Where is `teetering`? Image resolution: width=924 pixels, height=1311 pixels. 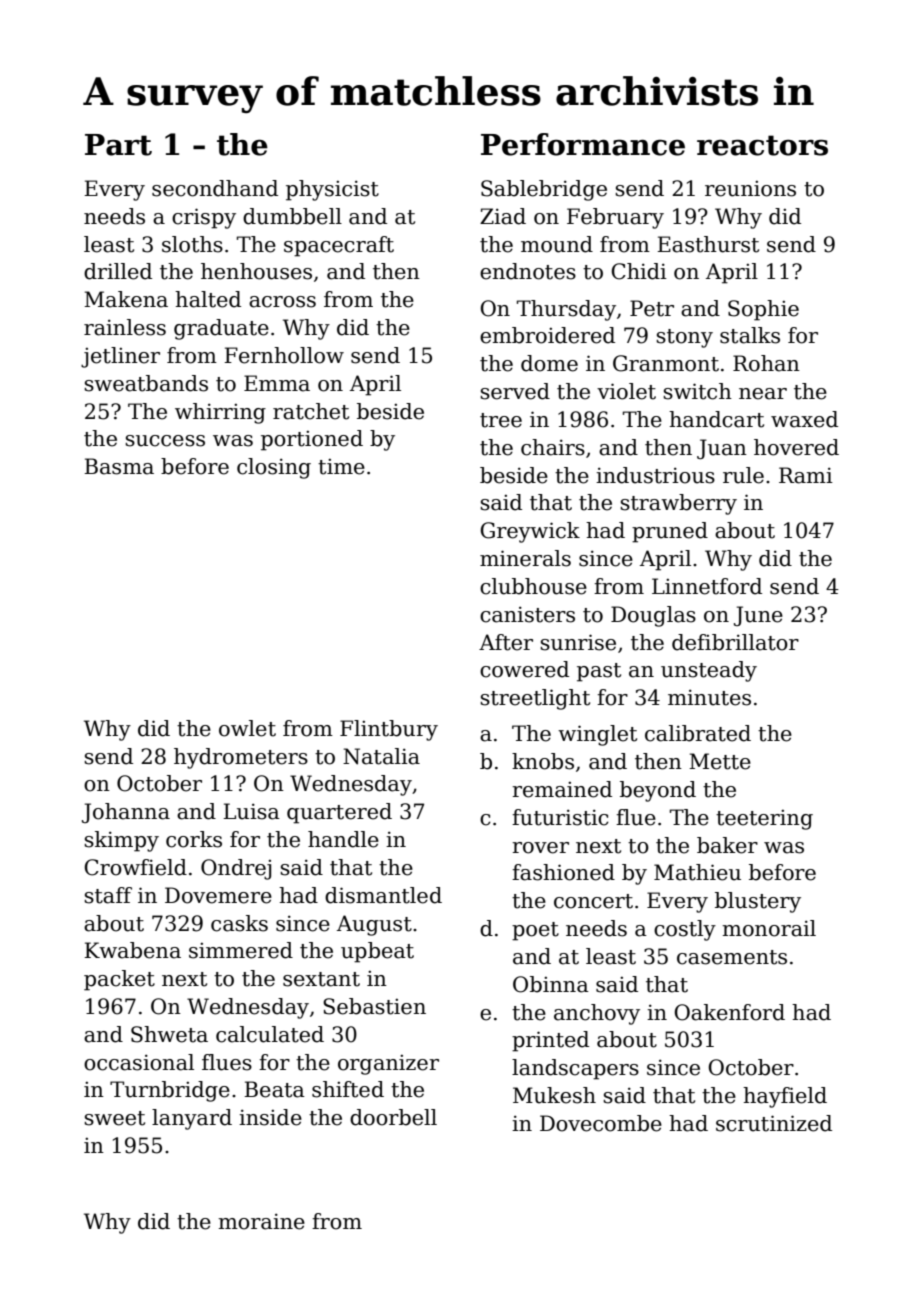
teetering is located at coordinates (764, 820).
